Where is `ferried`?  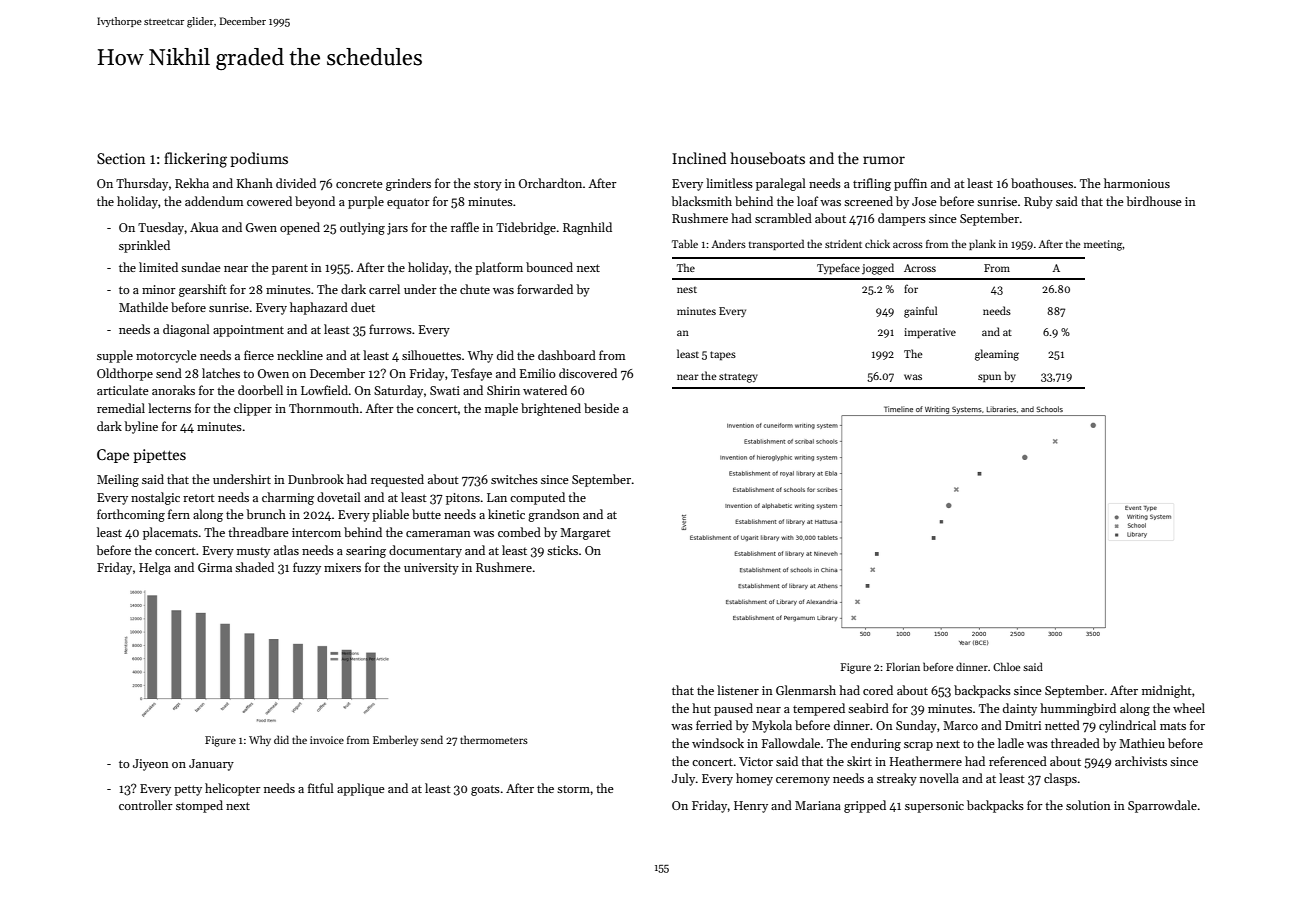 ferried is located at coordinates (714, 725).
